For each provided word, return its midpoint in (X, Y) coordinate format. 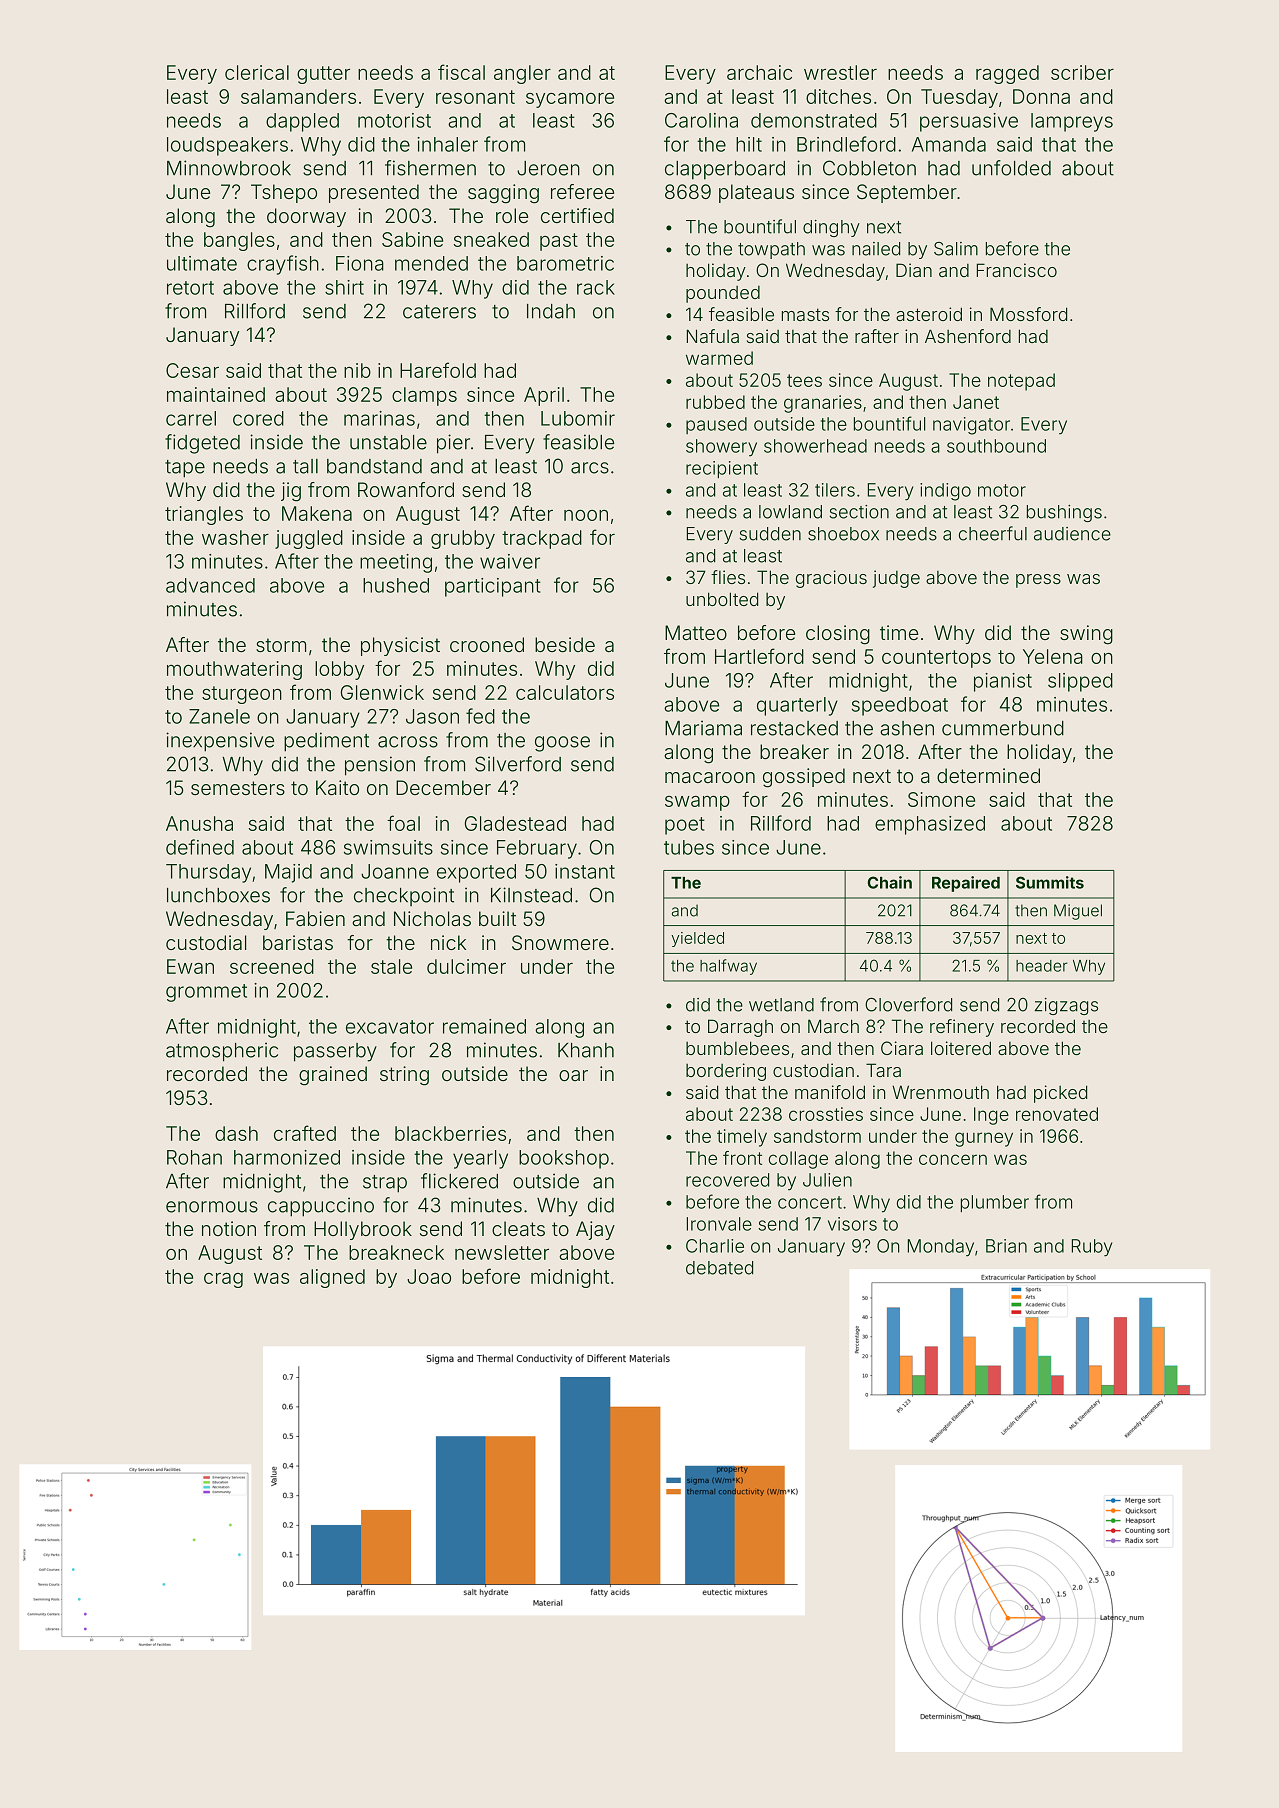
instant (585, 871)
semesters (238, 788)
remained (484, 1026)
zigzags (1066, 1006)
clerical (257, 72)
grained (333, 1076)
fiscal (461, 72)
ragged (1007, 74)
